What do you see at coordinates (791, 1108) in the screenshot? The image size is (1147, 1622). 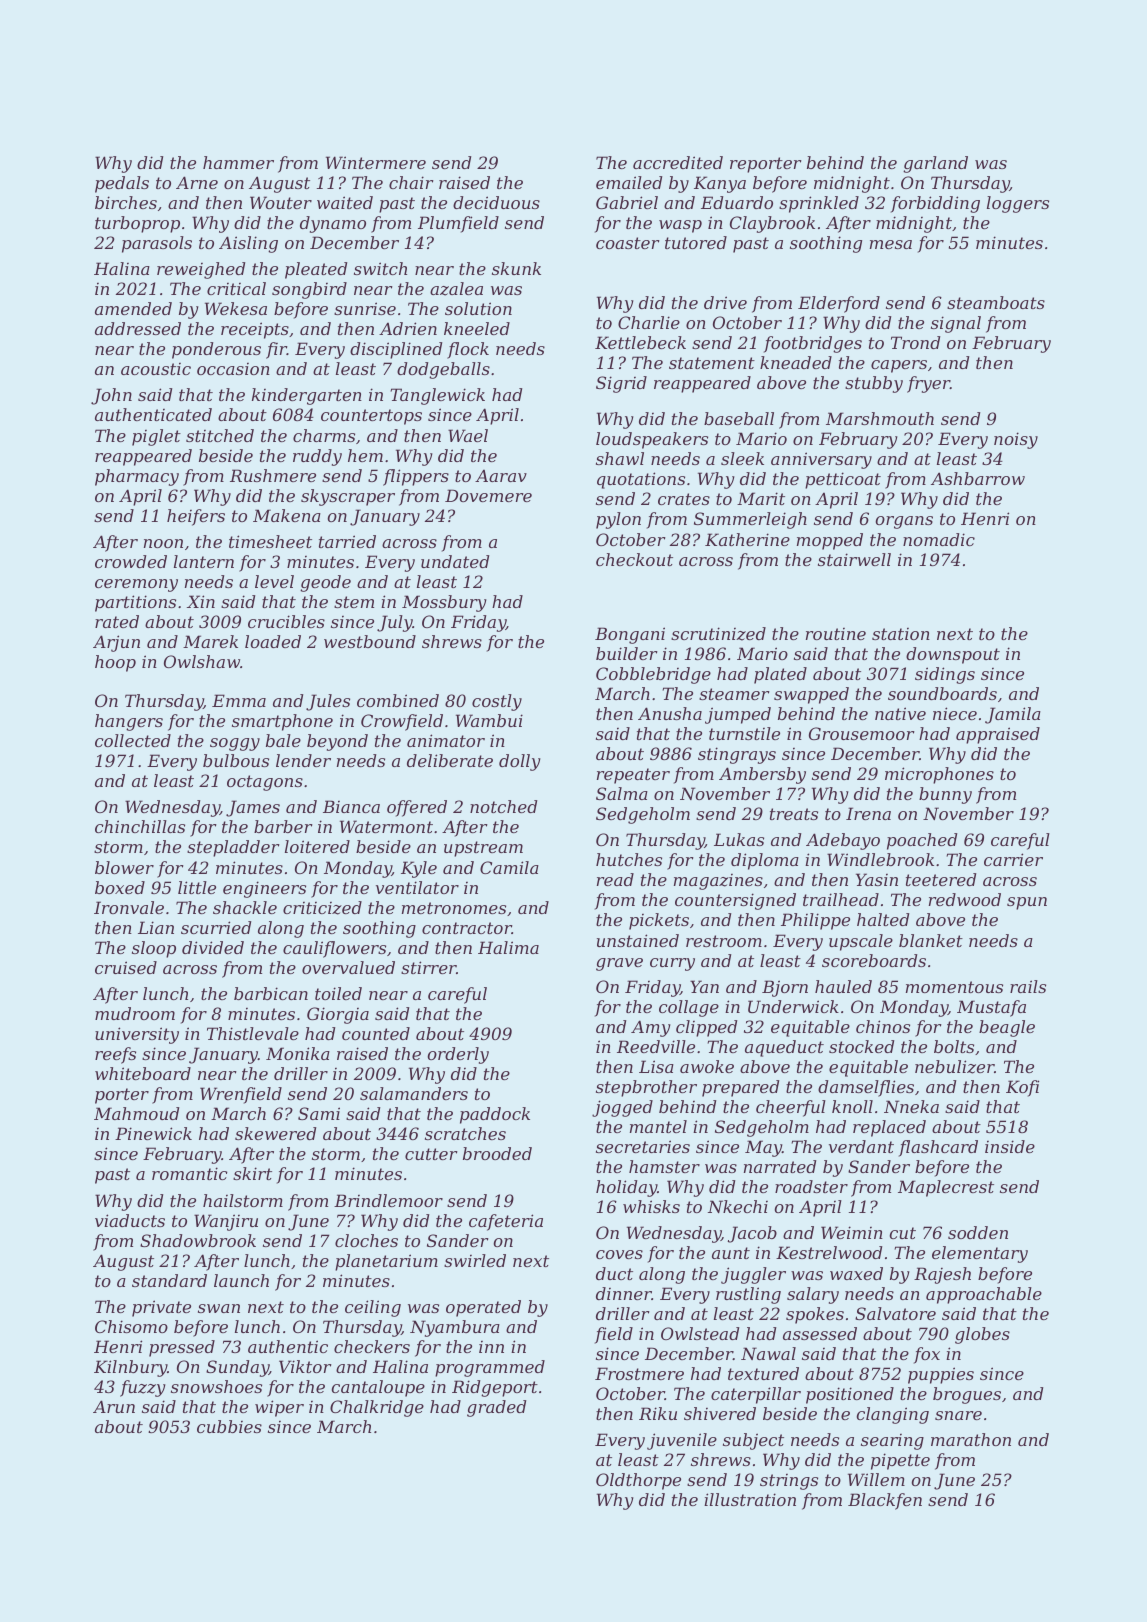 I see `cheerful` at bounding box center [791, 1108].
